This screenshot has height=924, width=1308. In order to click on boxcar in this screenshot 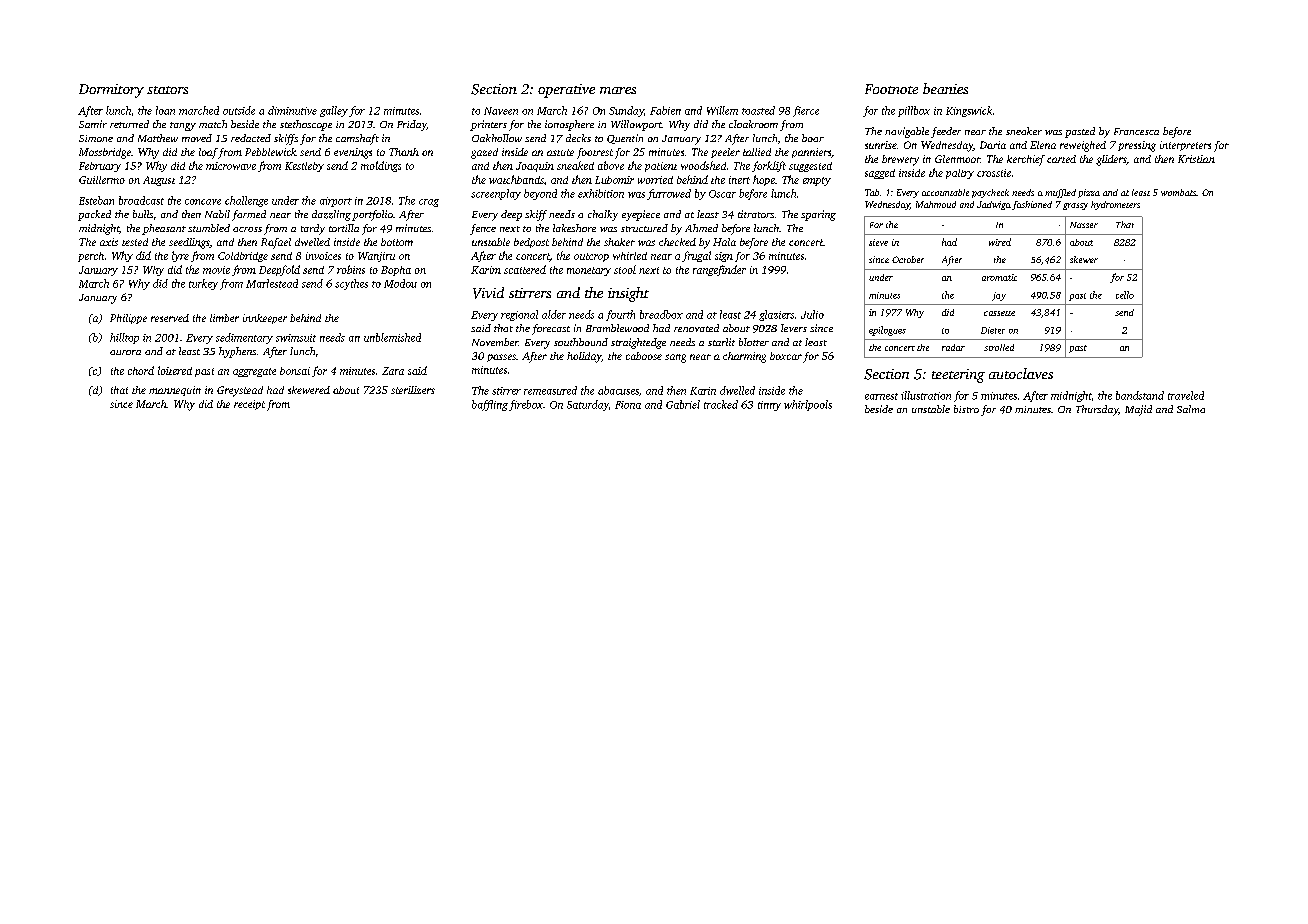, I will do `click(786, 356)`.
